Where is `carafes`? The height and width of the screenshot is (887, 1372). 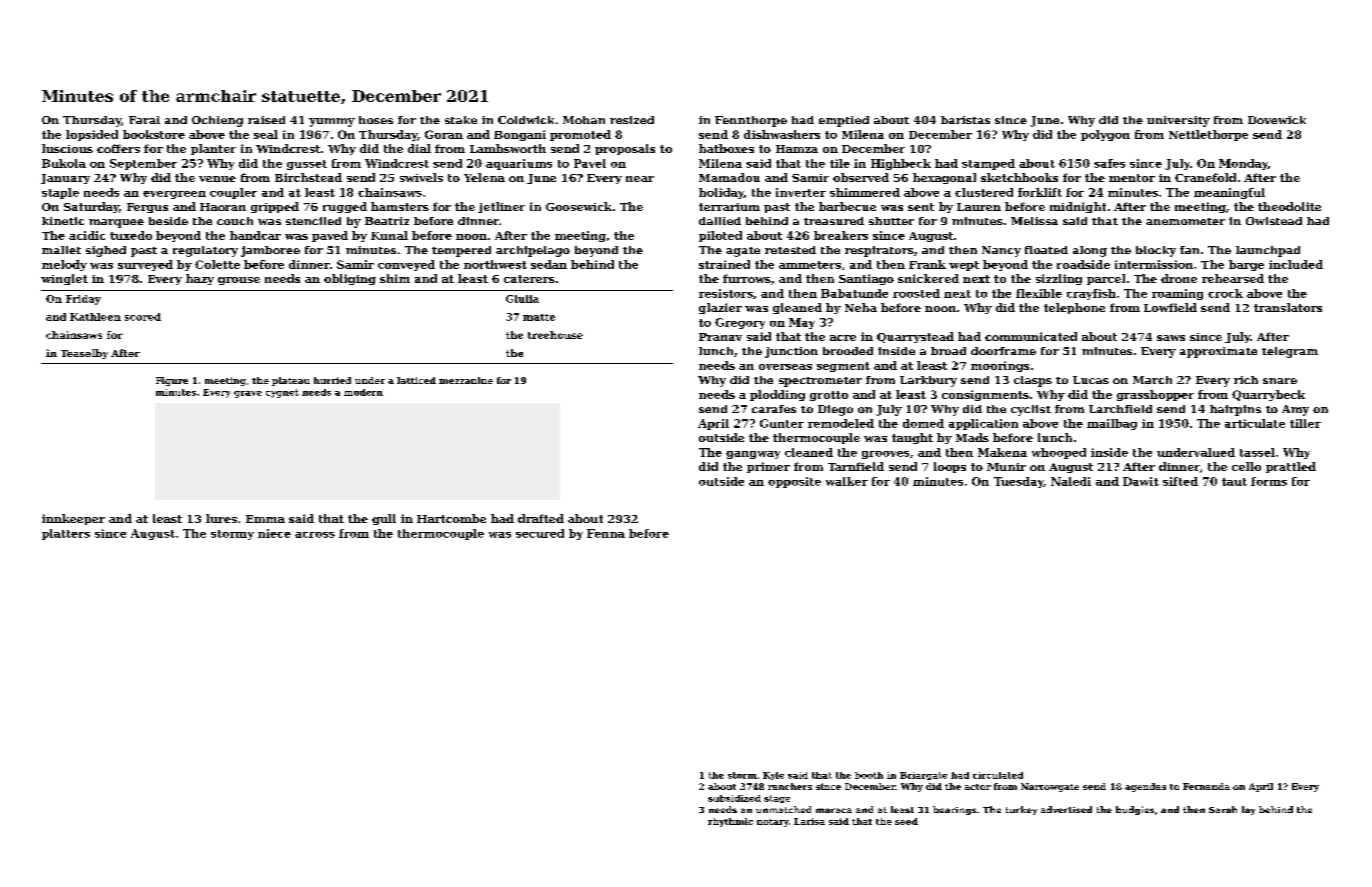
carafes is located at coordinates (774, 409).
